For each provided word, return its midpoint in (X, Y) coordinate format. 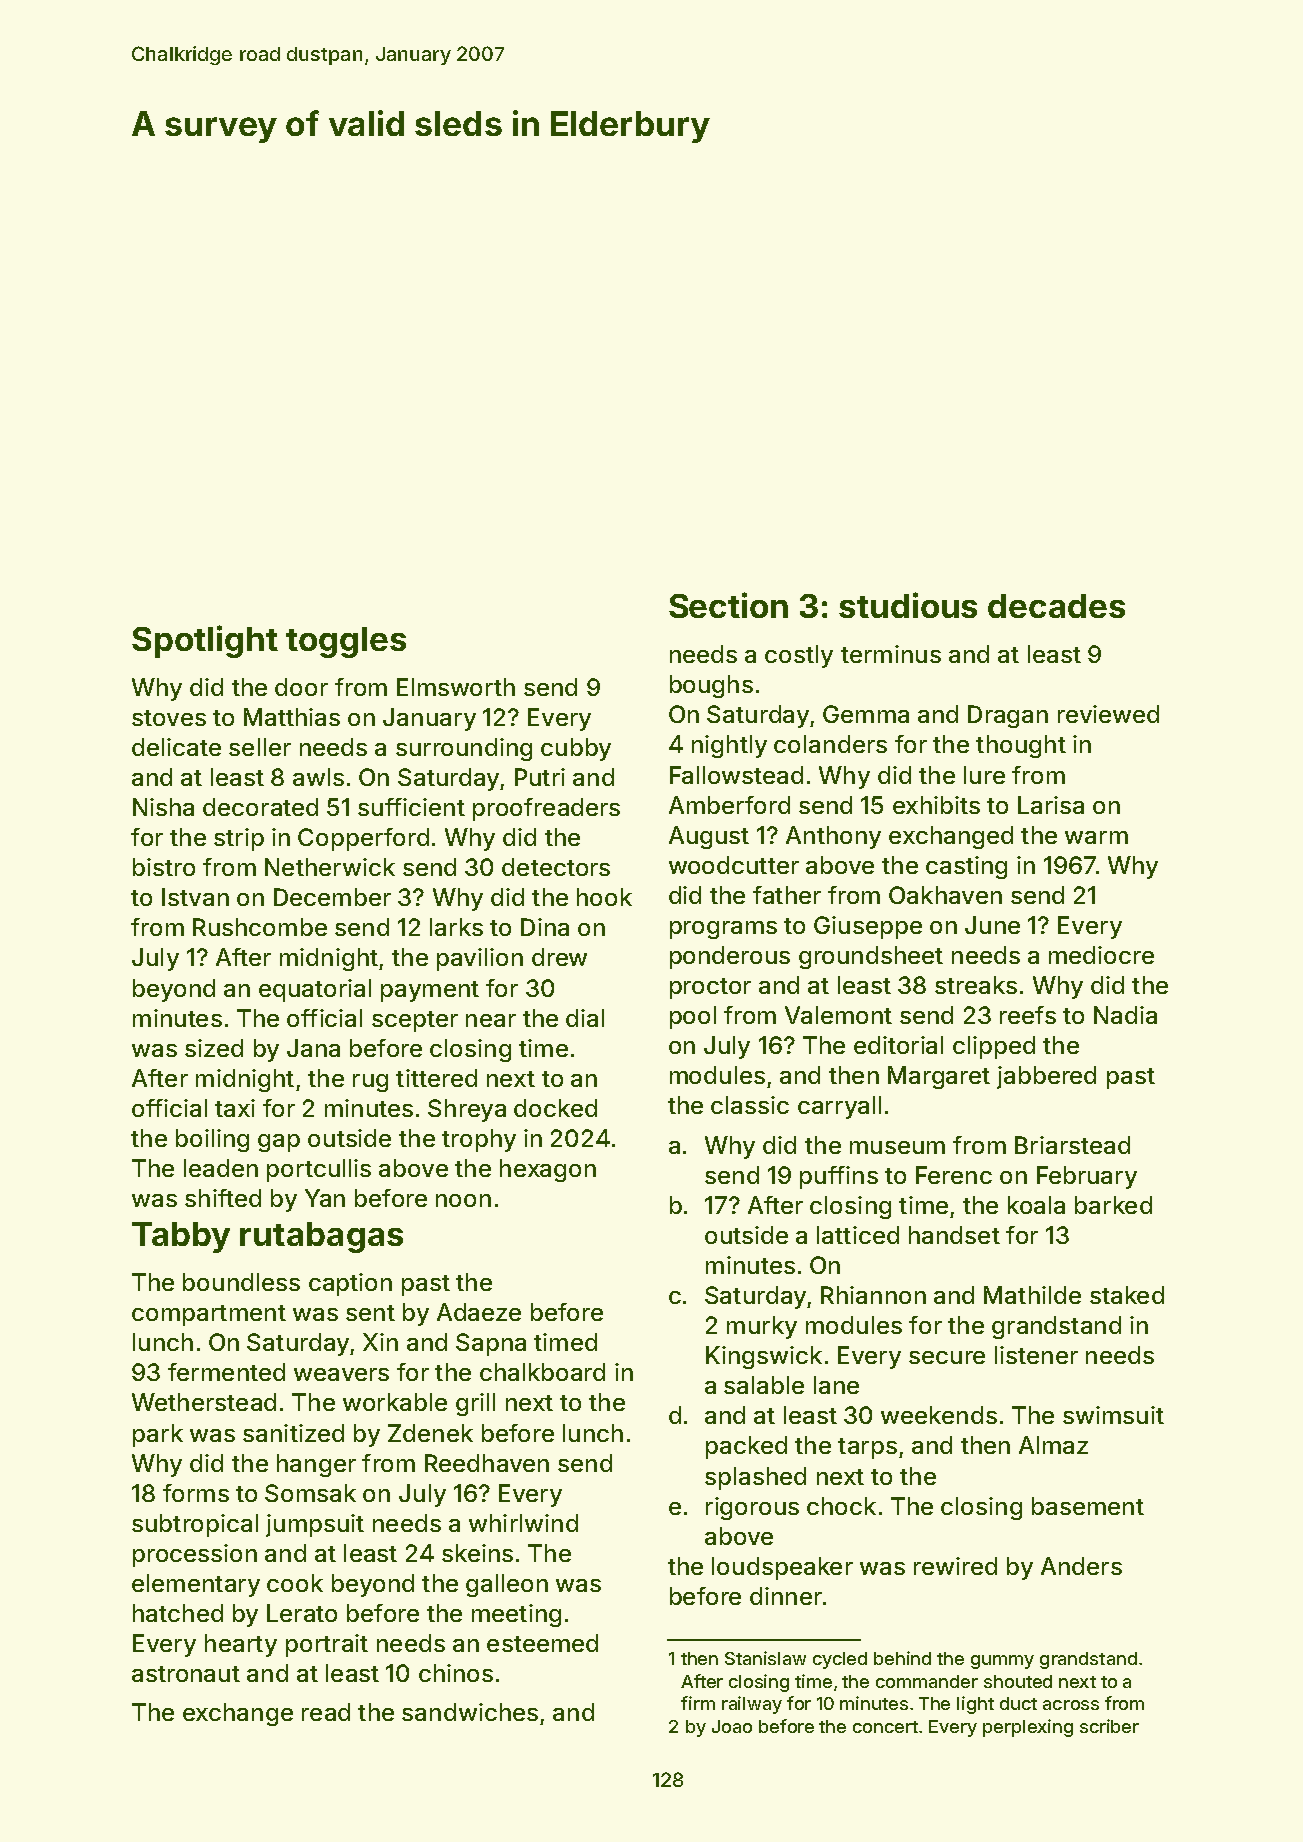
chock (841, 1506)
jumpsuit (315, 1525)
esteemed (542, 1643)
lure (984, 775)
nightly (729, 746)
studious (908, 605)
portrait (327, 1645)
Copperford (363, 839)
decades (1056, 606)
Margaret (939, 1077)
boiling (212, 1140)
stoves (169, 718)
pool (693, 1017)
